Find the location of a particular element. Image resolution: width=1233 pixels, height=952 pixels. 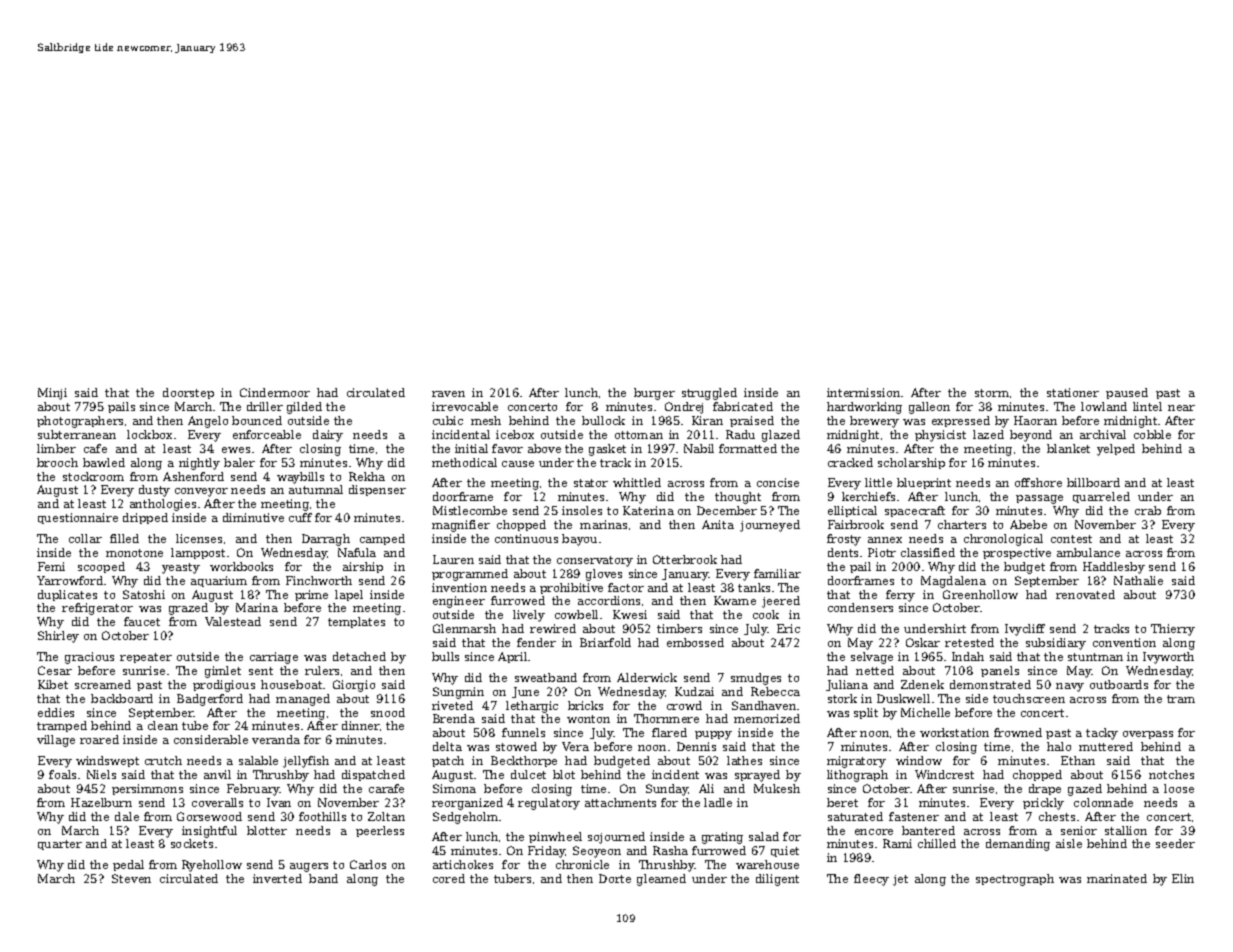

cobble is located at coordinates (1152, 434).
